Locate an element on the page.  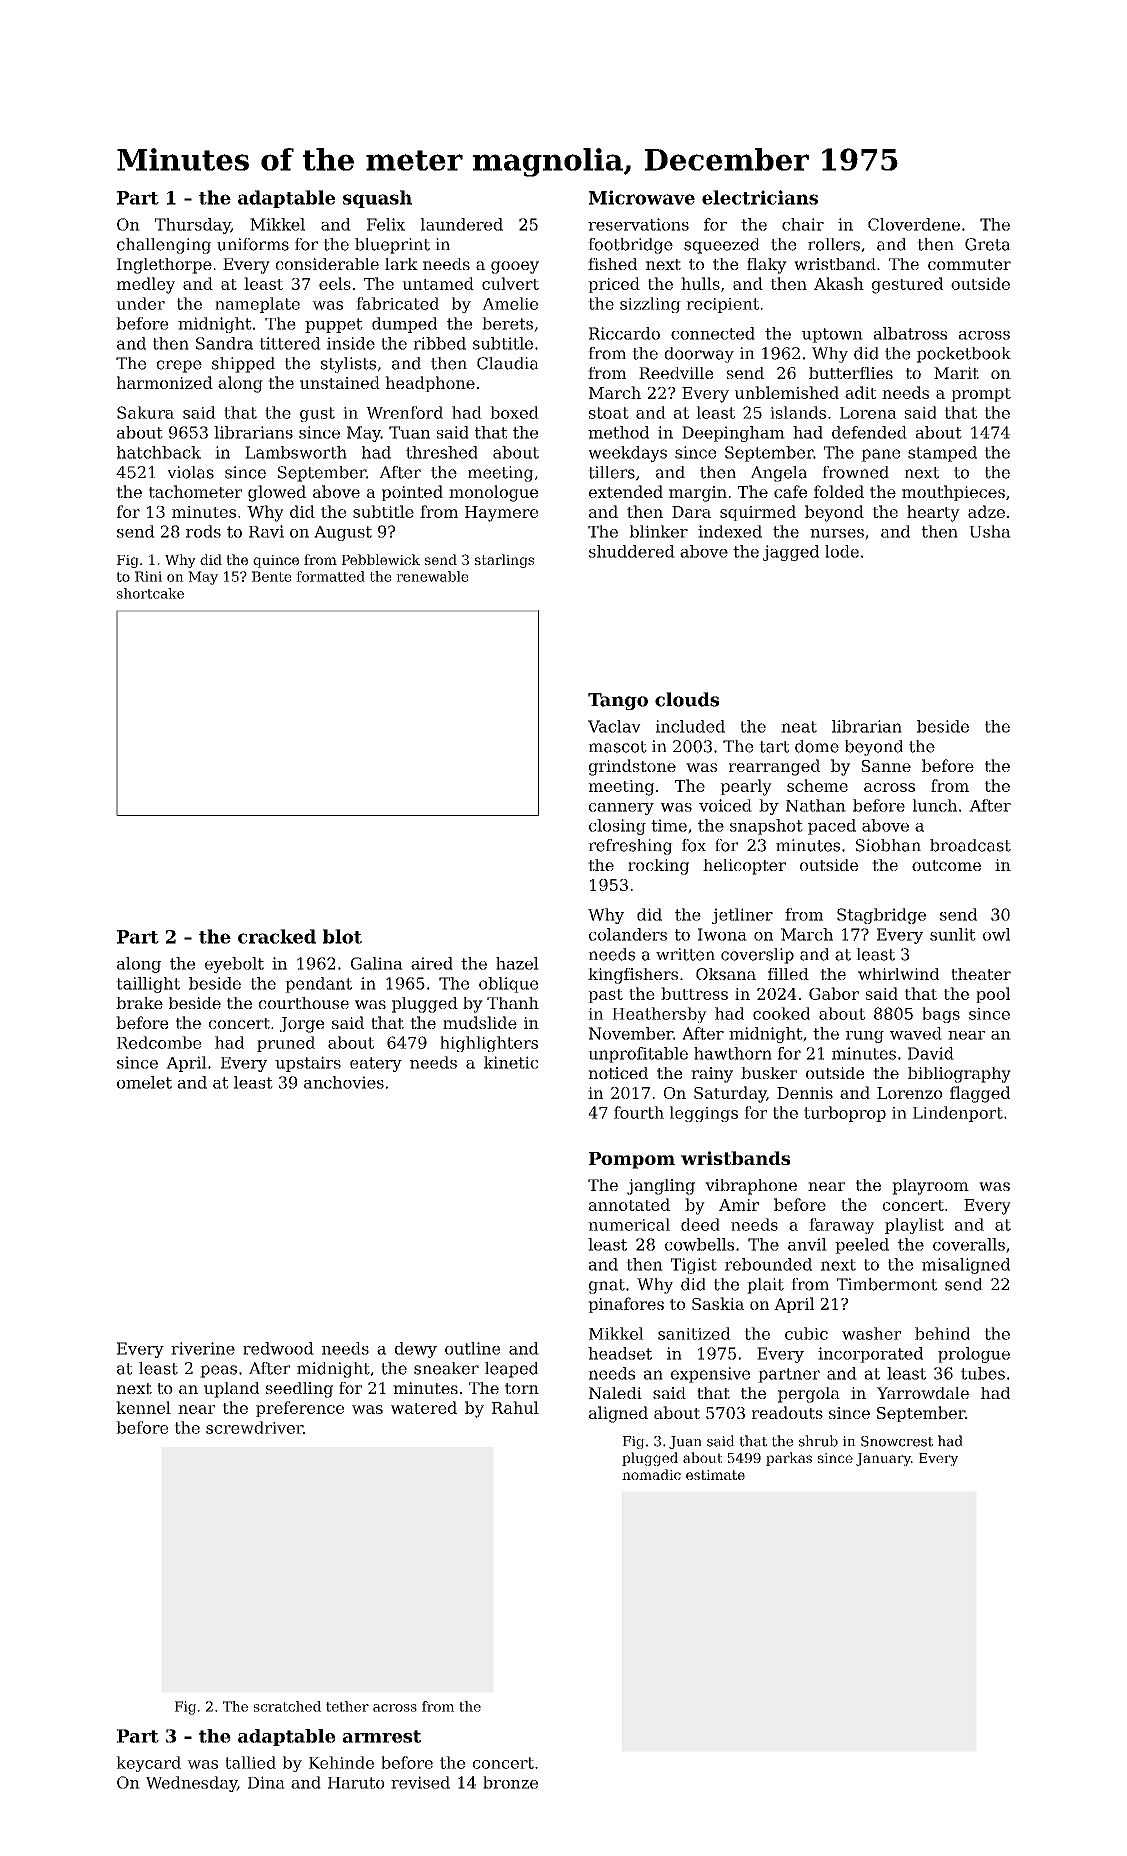
challenging is located at coordinates (164, 246).
